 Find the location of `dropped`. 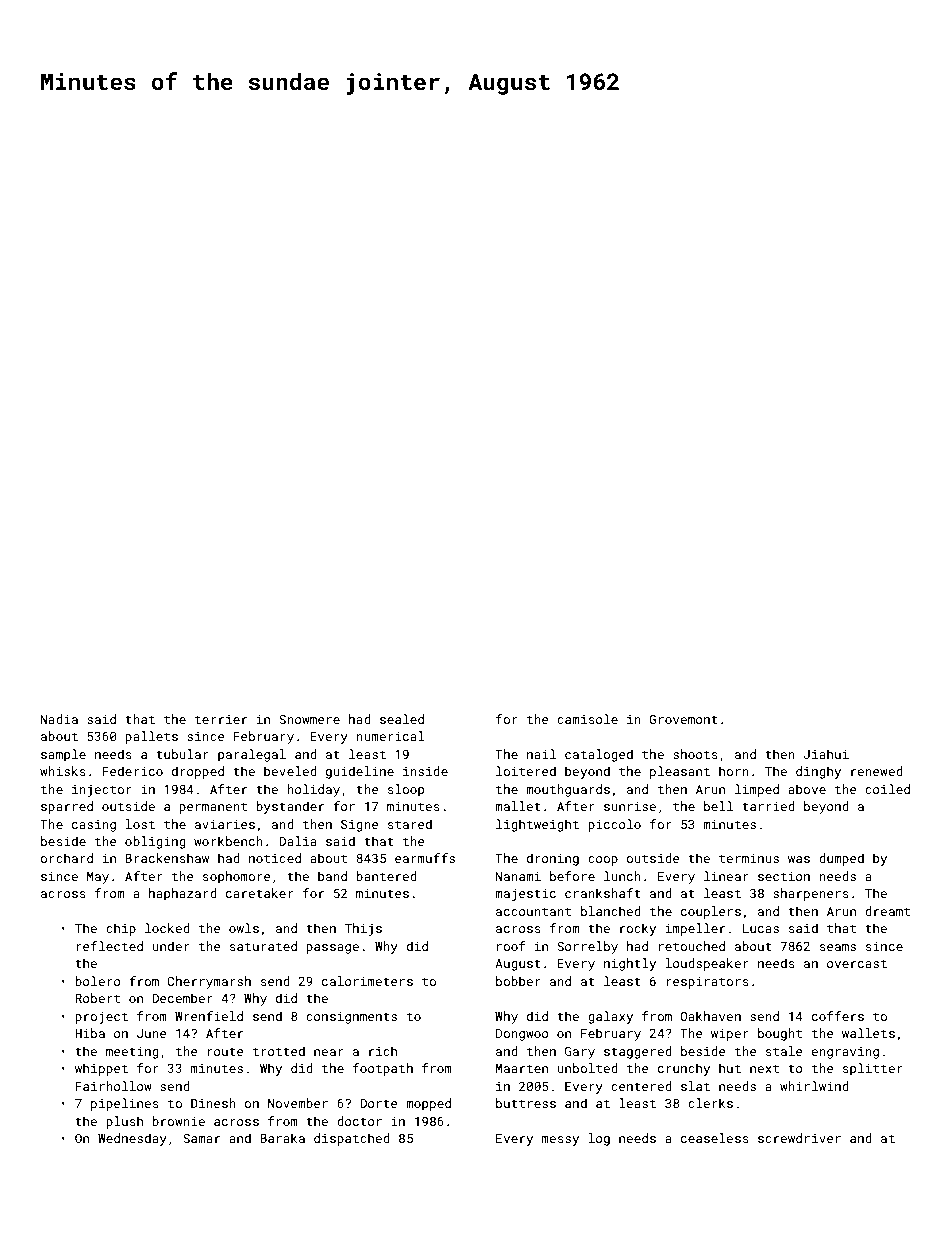

dropped is located at coordinates (198, 772).
